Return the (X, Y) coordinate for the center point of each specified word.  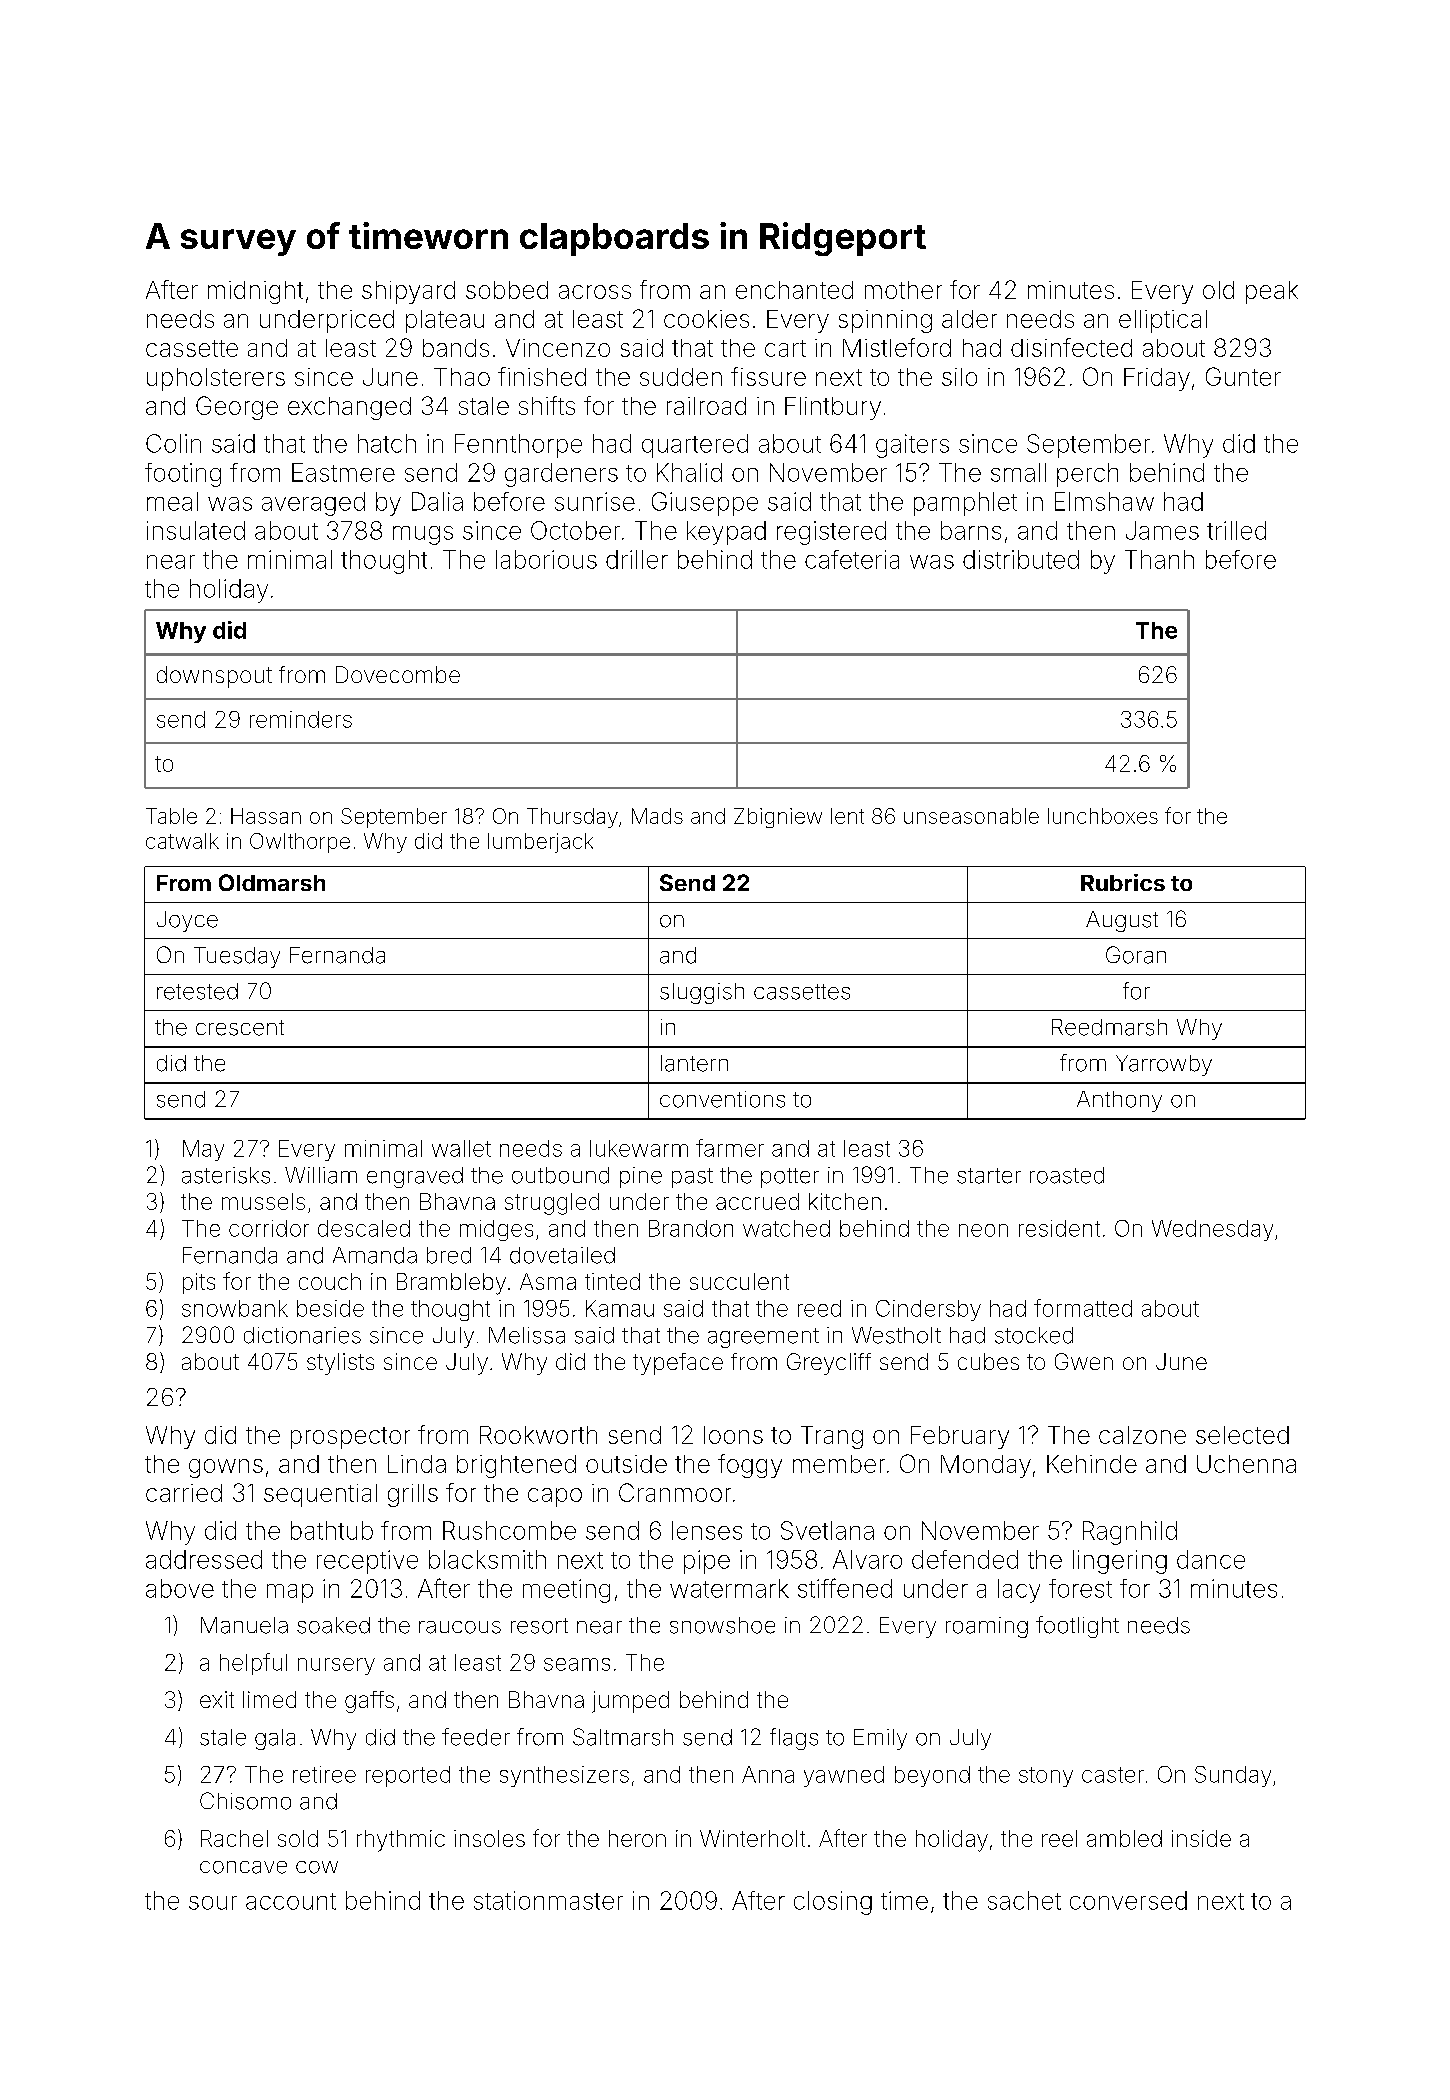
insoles (489, 1838)
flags (794, 1739)
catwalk (182, 841)
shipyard (408, 292)
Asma (548, 1281)
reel (1059, 1838)
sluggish (702, 993)
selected (1242, 1435)
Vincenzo (558, 348)
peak (1272, 292)
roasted (1067, 1175)
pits (199, 1283)
